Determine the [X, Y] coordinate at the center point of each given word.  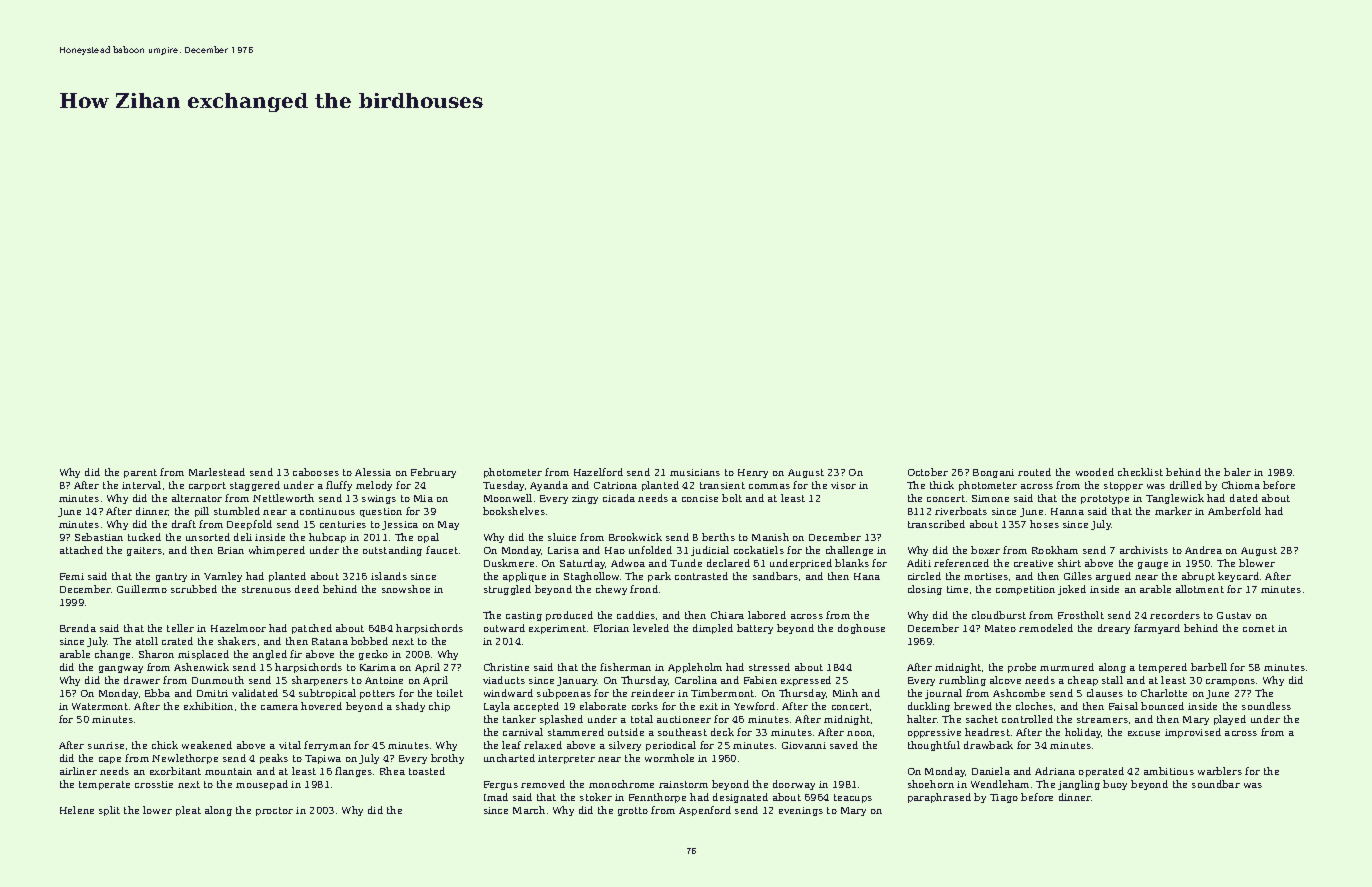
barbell [1209, 667]
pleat [188, 811]
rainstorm [683, 784]
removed [543, 784]
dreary [1114, 629]
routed [1034, 472]
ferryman [327, 746]
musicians [695, 472]
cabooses [316, 472]
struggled [507, 590]
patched [312, 629]
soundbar [1216, 784]
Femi [72, 576]
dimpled [713, 629]
